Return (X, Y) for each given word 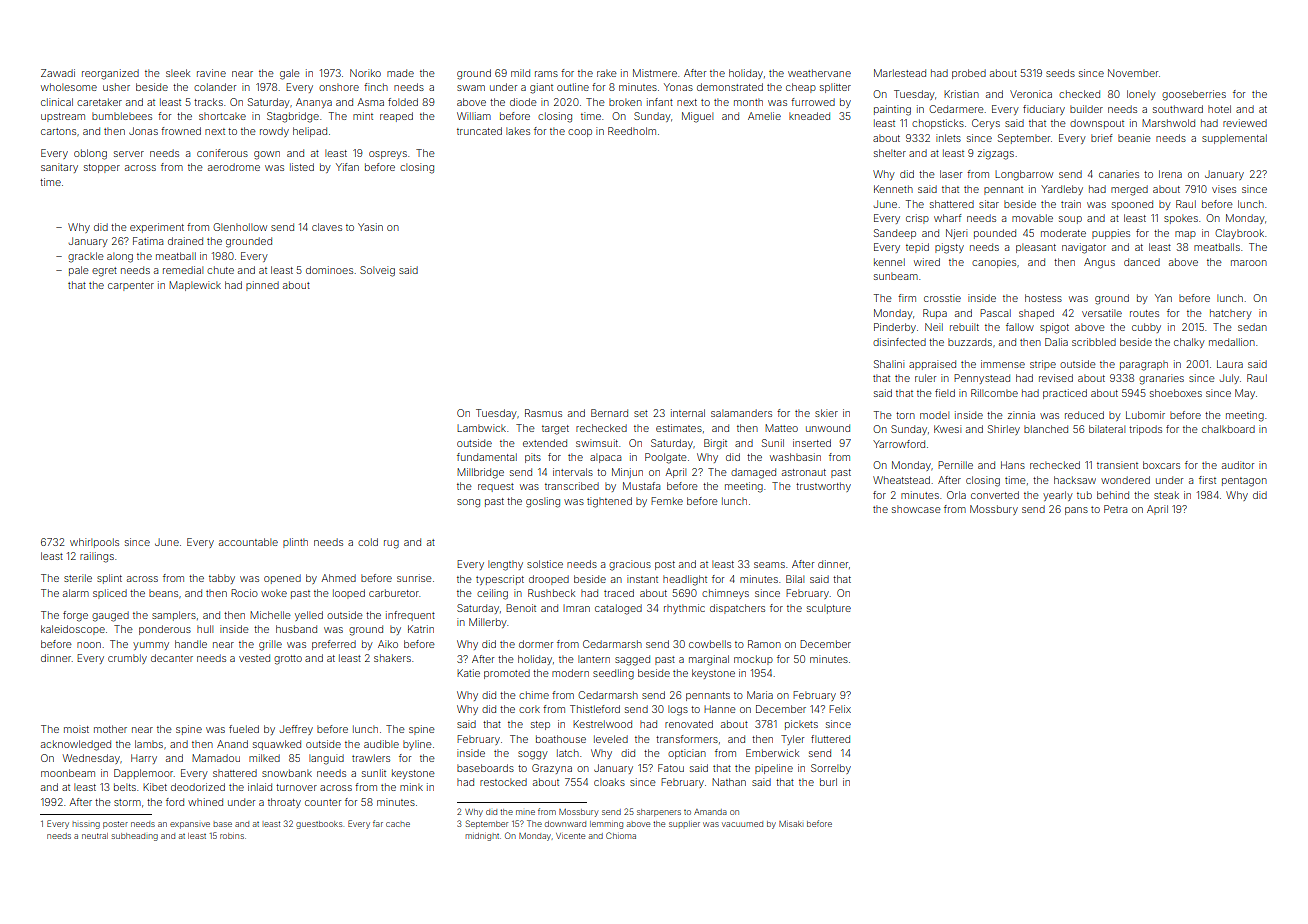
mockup (753, 660)
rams (546, 74)
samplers (174, 616)
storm (127, 802)
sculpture (829, 609)
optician (687, 754)
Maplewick (195, 286)
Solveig (377, 271)
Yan (1163, 298)
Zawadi (58, 73)
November (1133, 73)
